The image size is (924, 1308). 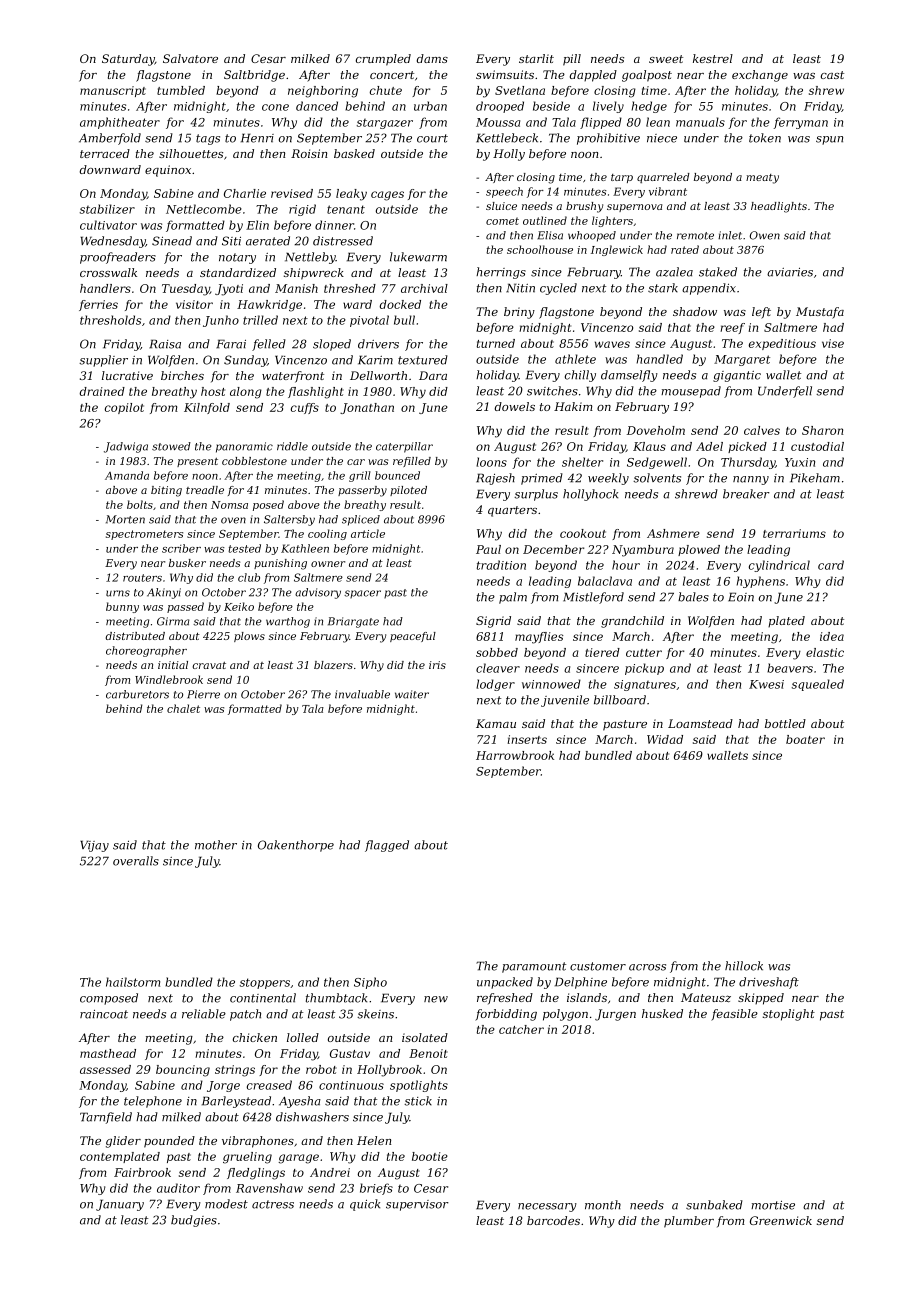 What do you see at coordinates (417, 1205) in the image?
I see `supervisor` at bounding box center [417, 1205].
